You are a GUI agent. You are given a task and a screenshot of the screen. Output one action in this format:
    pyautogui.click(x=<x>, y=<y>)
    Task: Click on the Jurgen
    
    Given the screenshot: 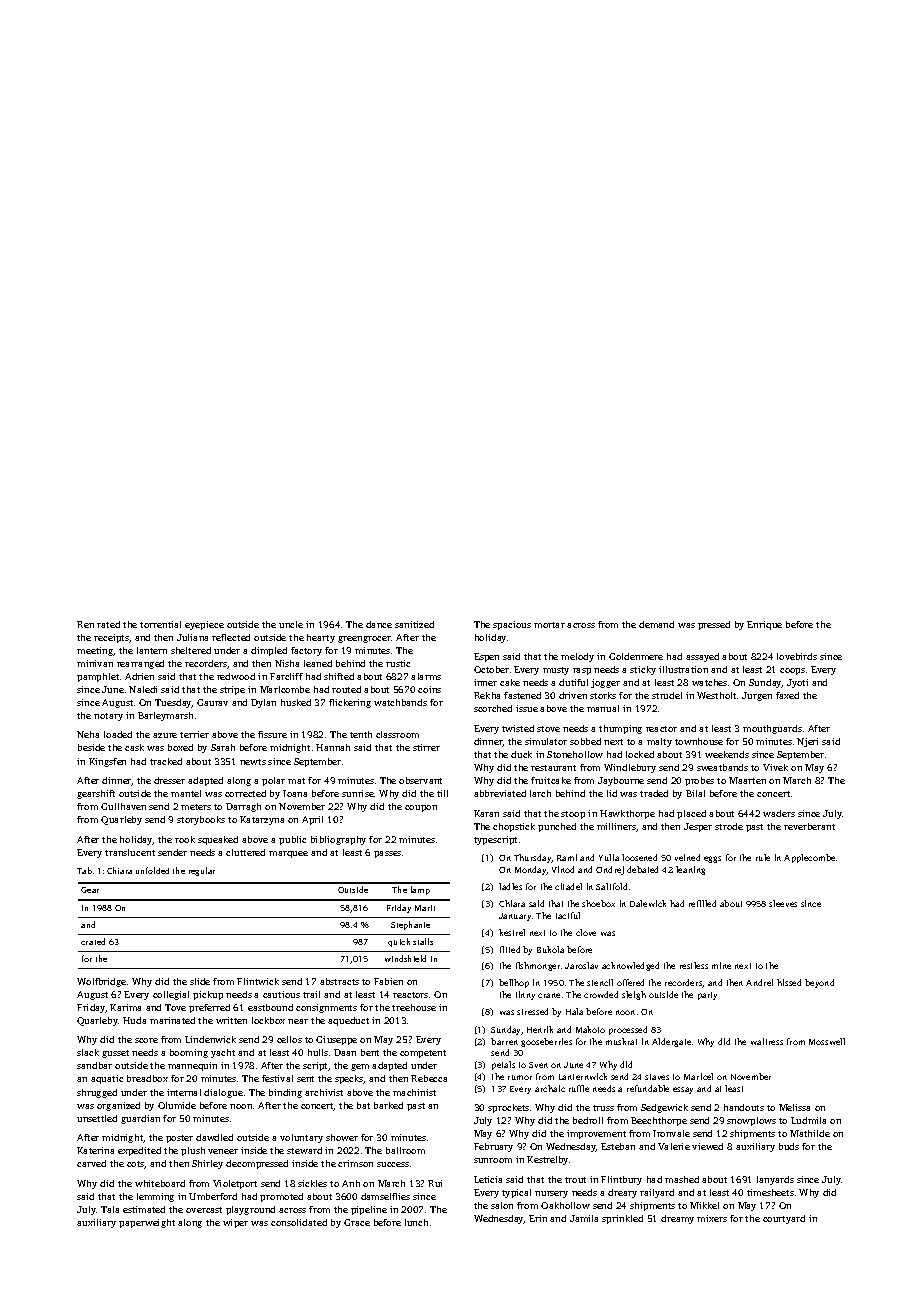 What is the action you would take?
    pyautogui.click(x=757, y=696)
